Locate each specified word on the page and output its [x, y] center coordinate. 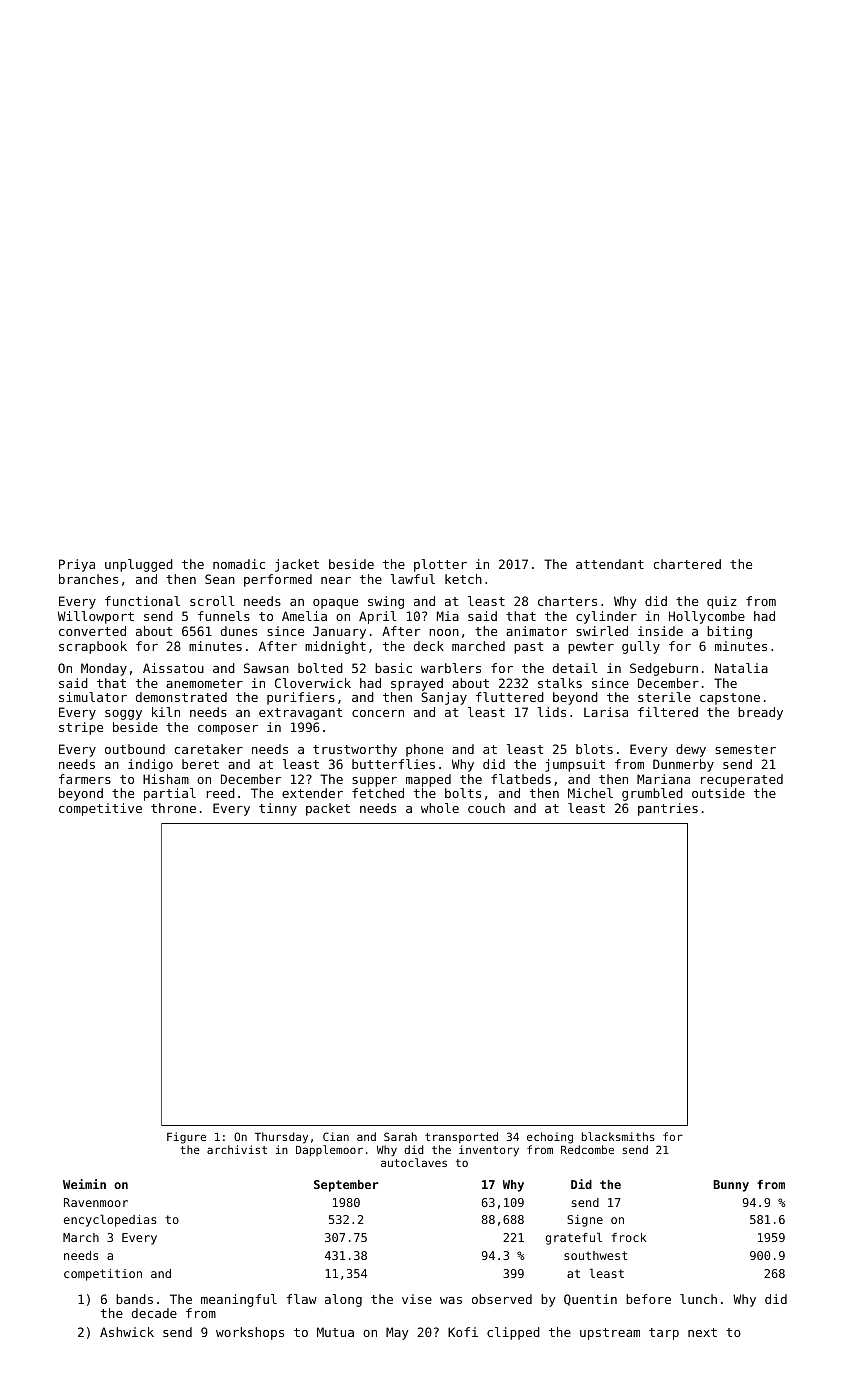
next [702, 1332]
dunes [239, 631]
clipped [513, 1333]
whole [440, 808]
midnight [335, 647]
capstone [730, 699]
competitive [100, 809]
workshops [250, 1333]
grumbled [652, 794]
